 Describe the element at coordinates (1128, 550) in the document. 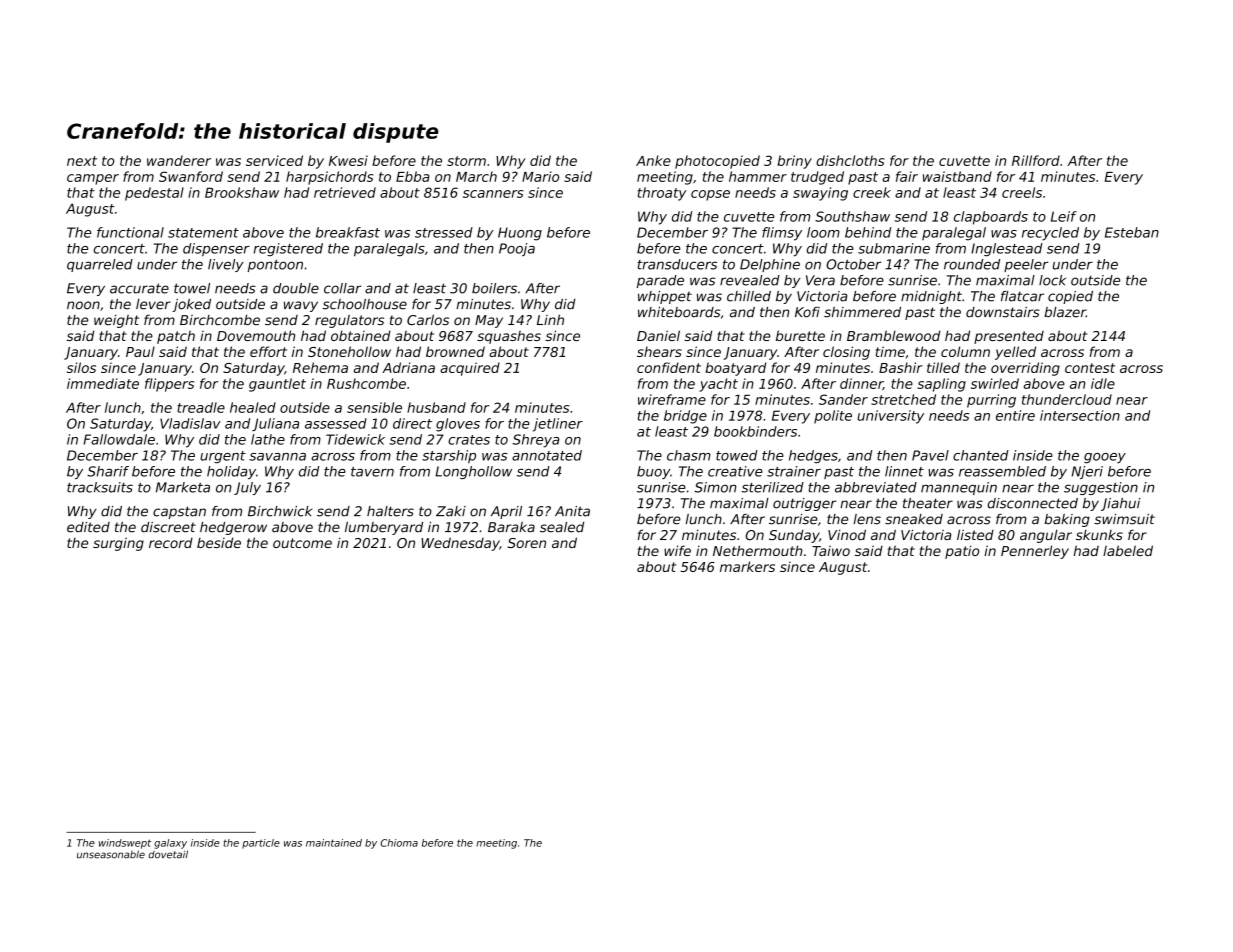

I see `labeled` at that location.
